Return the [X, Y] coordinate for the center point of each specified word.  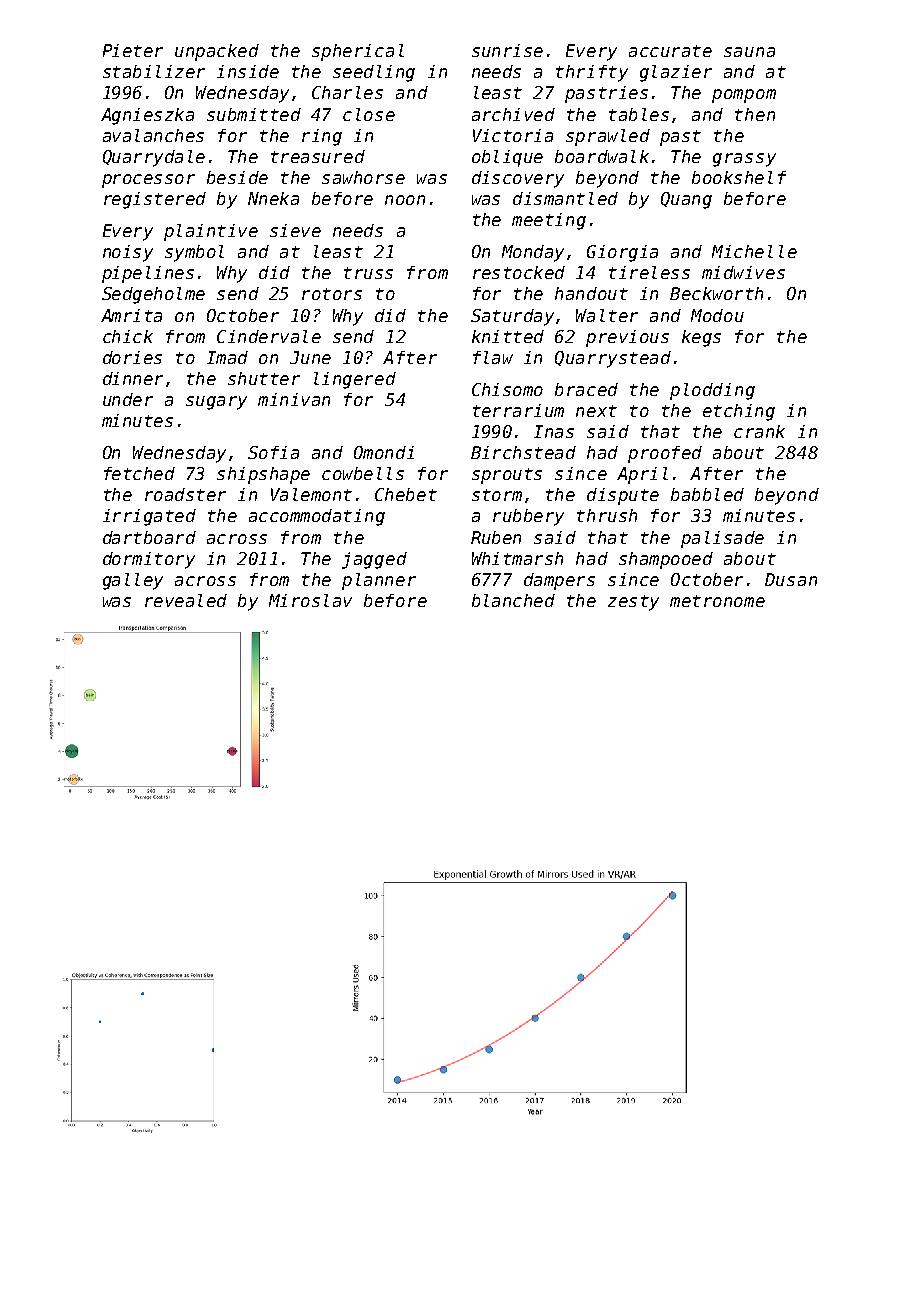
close [369, 114]
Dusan [791, 579]
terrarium [518, 410]
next [596, 411]
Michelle [754, 251]
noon [405, 200]
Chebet [406, 494]
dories [132, 357]
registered [155, 200]
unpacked [217, 52]
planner [379, 581]
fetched [139, 473]
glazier [676, 73]
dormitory [149, 560]
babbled [707, 494]
